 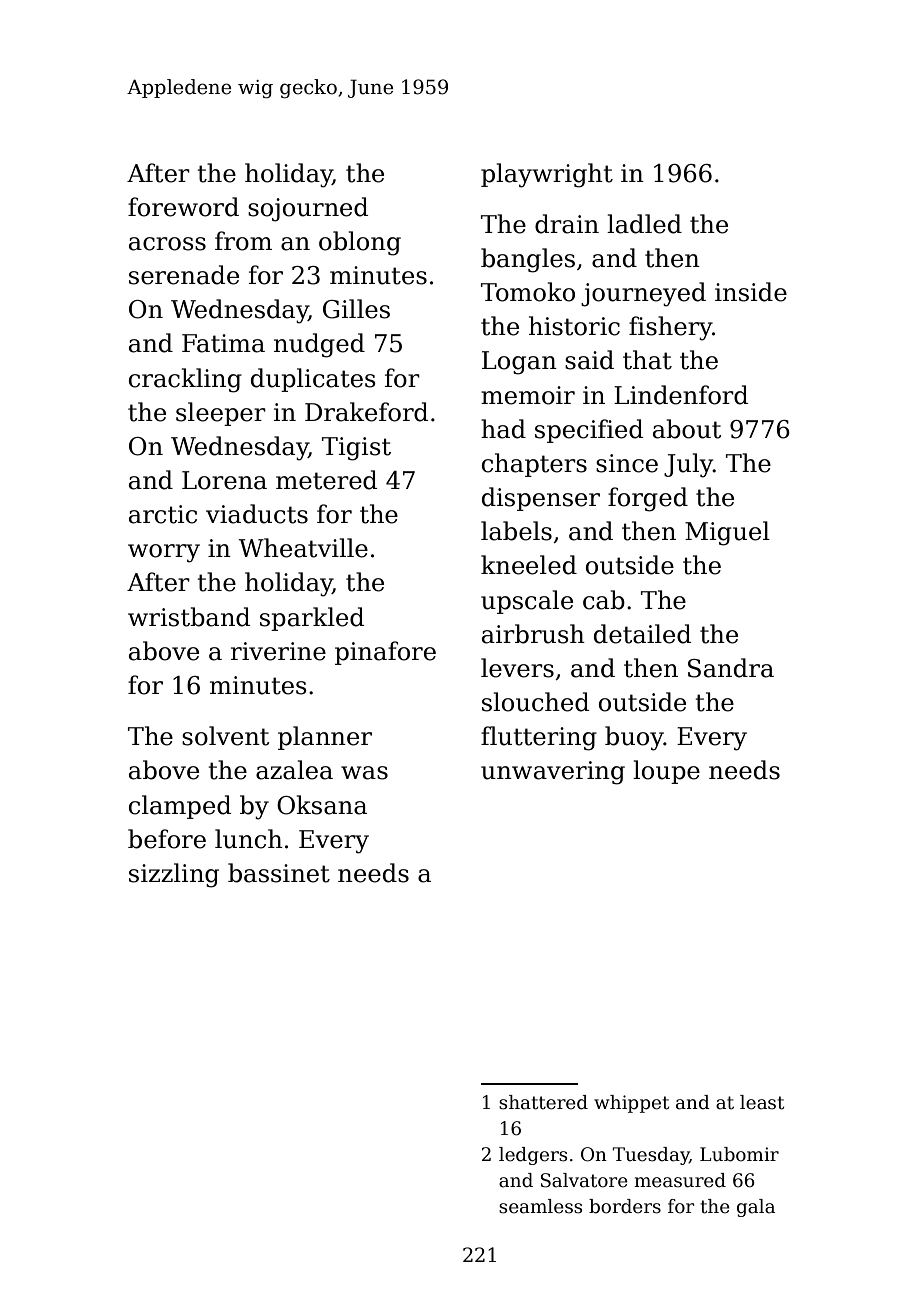 What do you see at coordinates (294, 770) in the page?
I see `azalea` at bounding box center [294, 770].
